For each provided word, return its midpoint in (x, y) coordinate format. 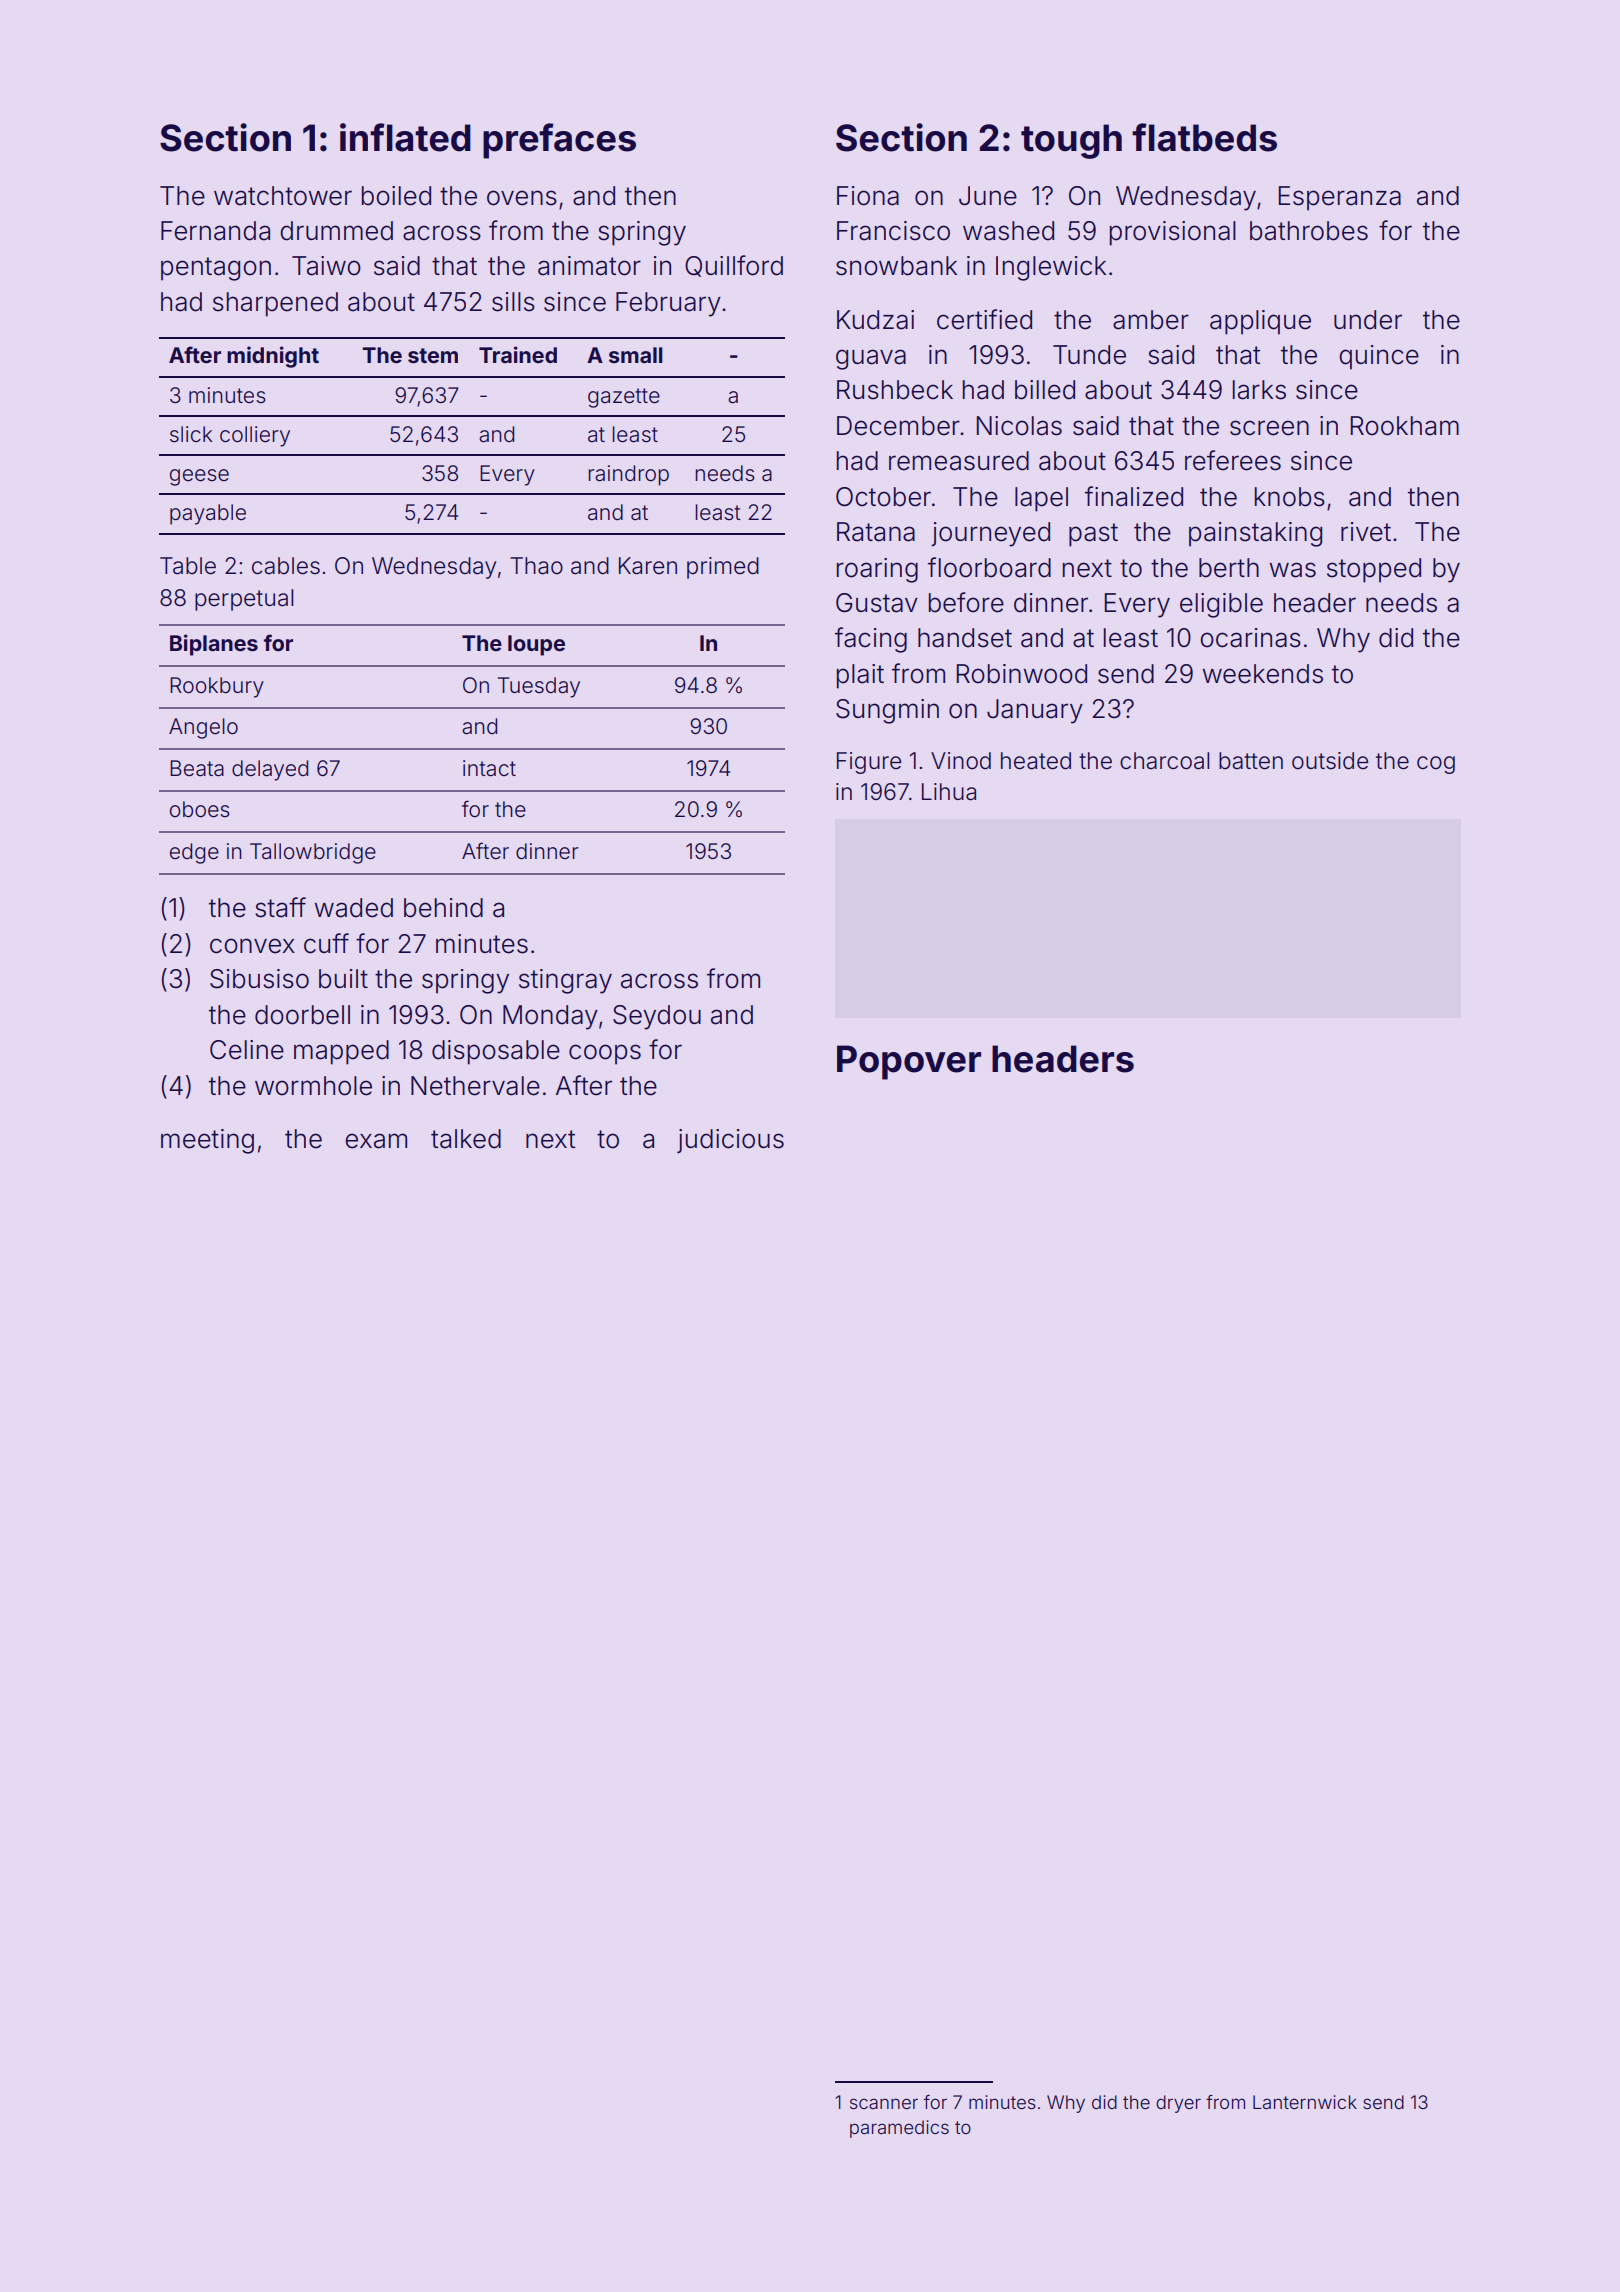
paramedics (899, 2129)
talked (466, 1139)
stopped (1374, 570)
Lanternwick (1305, 2102)
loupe (536, 645)
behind (443, 908)
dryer (1178, 2104)
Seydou (657, 1017)
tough (1071, 141)
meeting (207, 1141)
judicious (730, 1141)
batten (1251, 761)
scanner (884, 2103)
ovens (522, 198)
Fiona (868, 196)
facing (871, 640)
